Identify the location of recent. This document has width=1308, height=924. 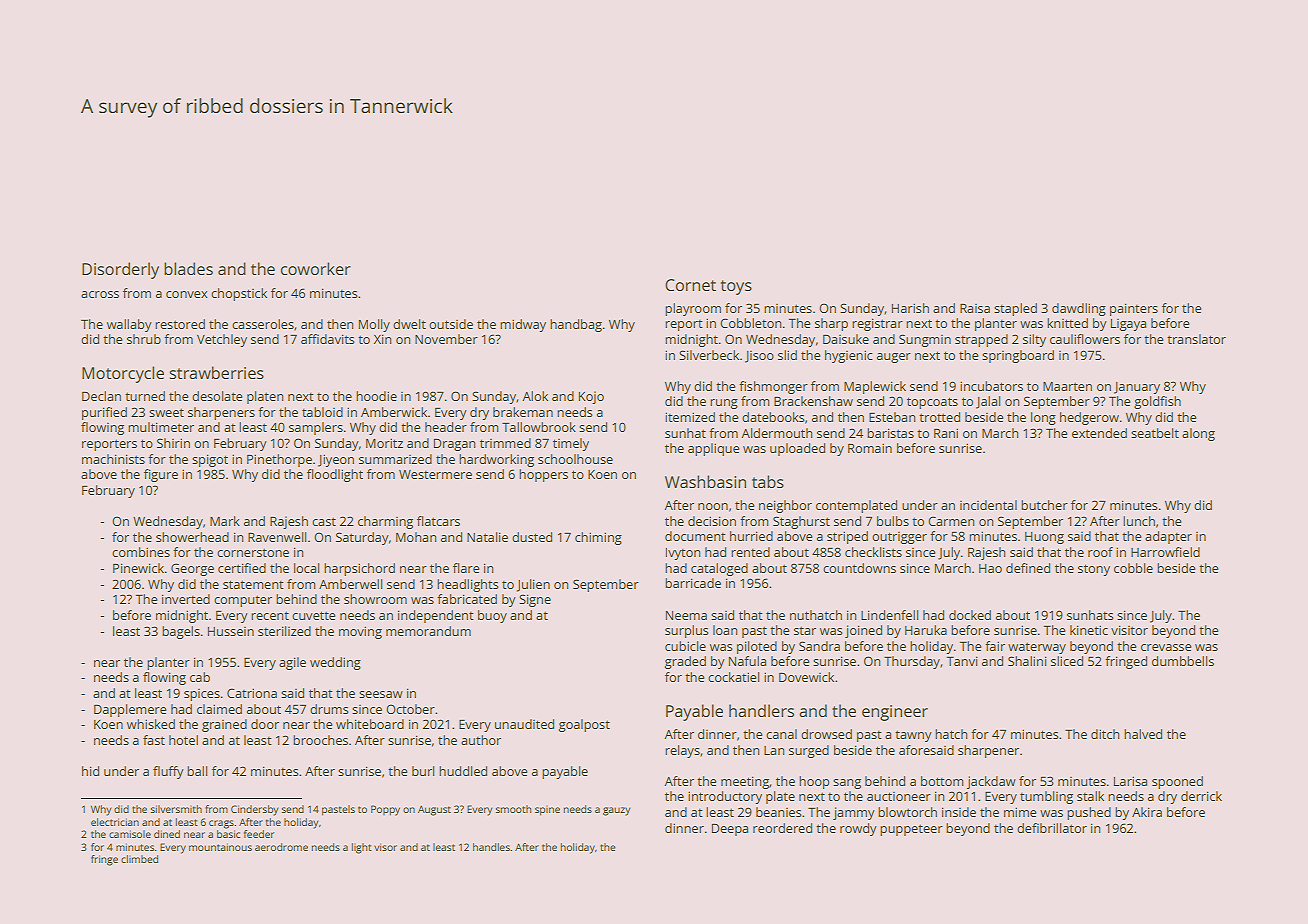
(270, 615).
